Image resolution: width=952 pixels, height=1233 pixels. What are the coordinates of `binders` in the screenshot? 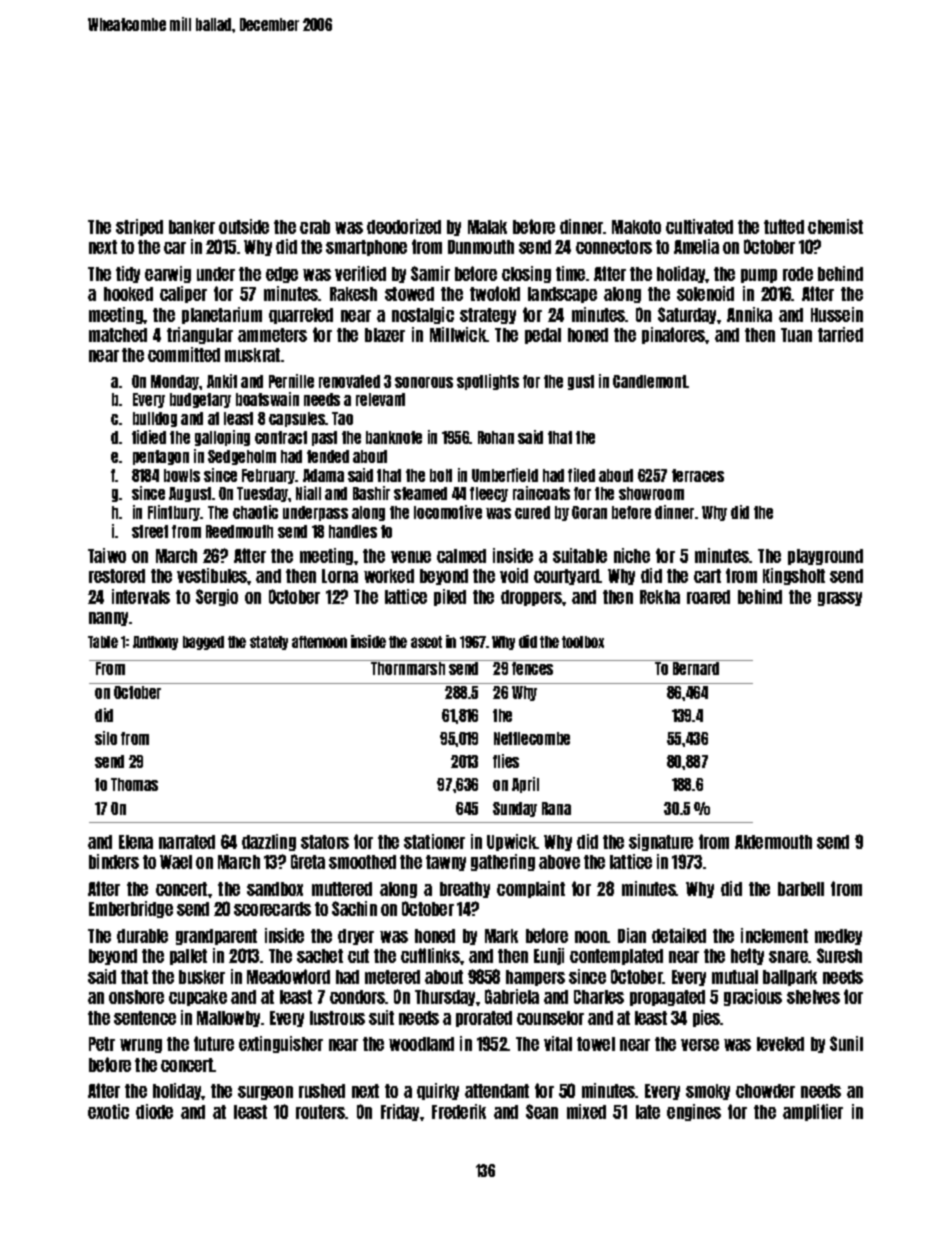 It's located at (114, 861).
